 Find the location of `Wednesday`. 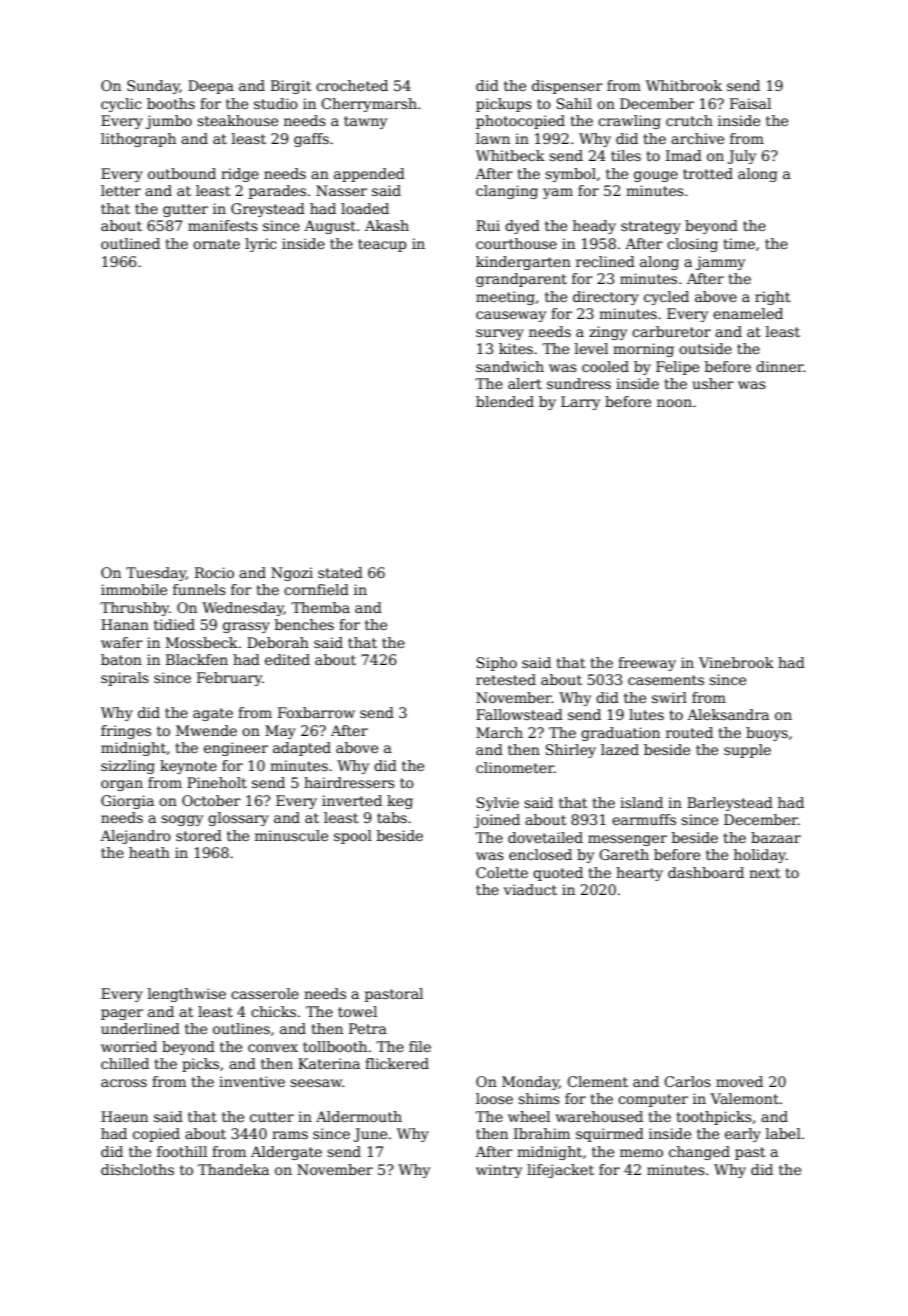

Wednesday is located at coordinates (243, 609).
